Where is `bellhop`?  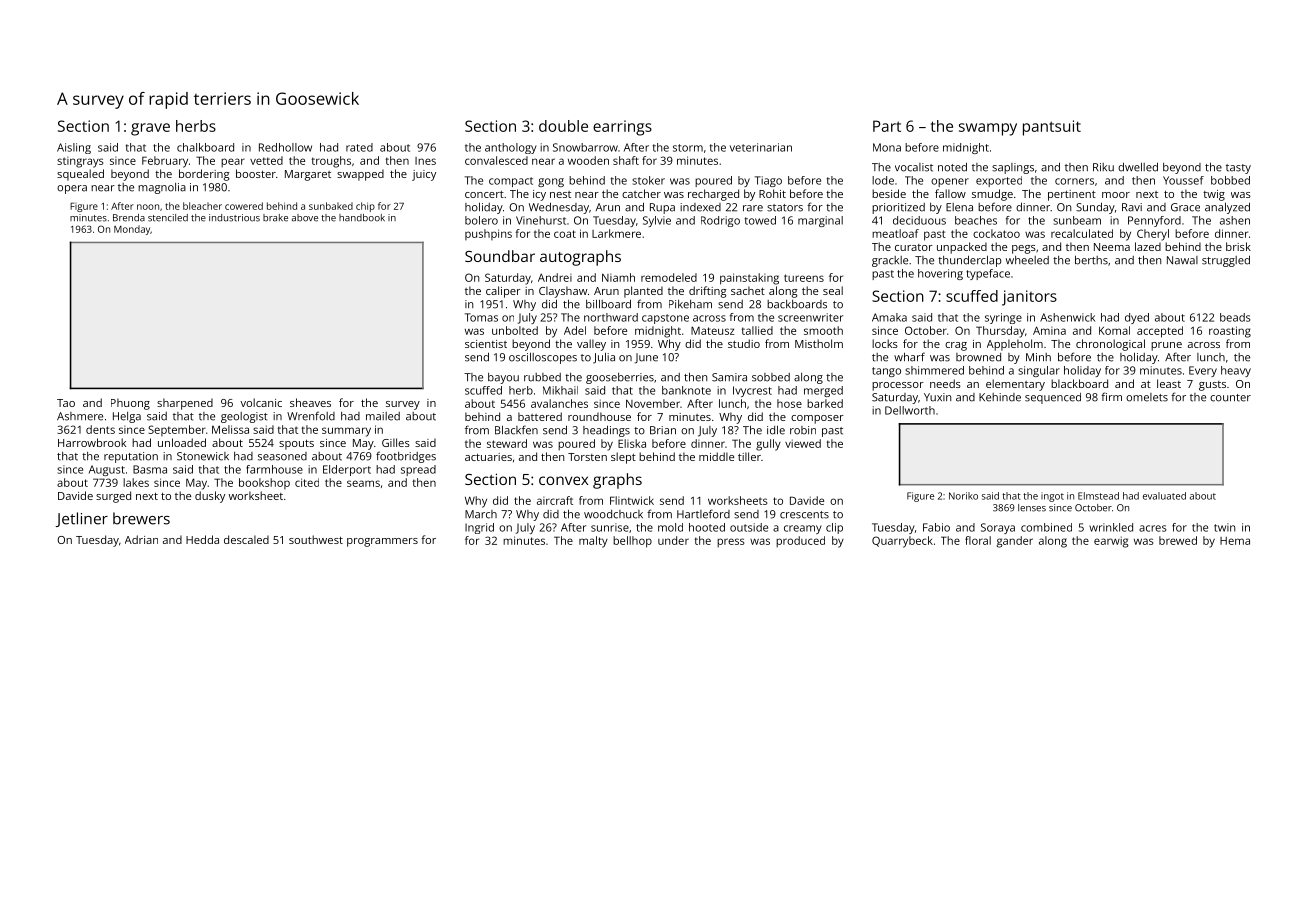
bellhop is located at coordinates (632, 542).
